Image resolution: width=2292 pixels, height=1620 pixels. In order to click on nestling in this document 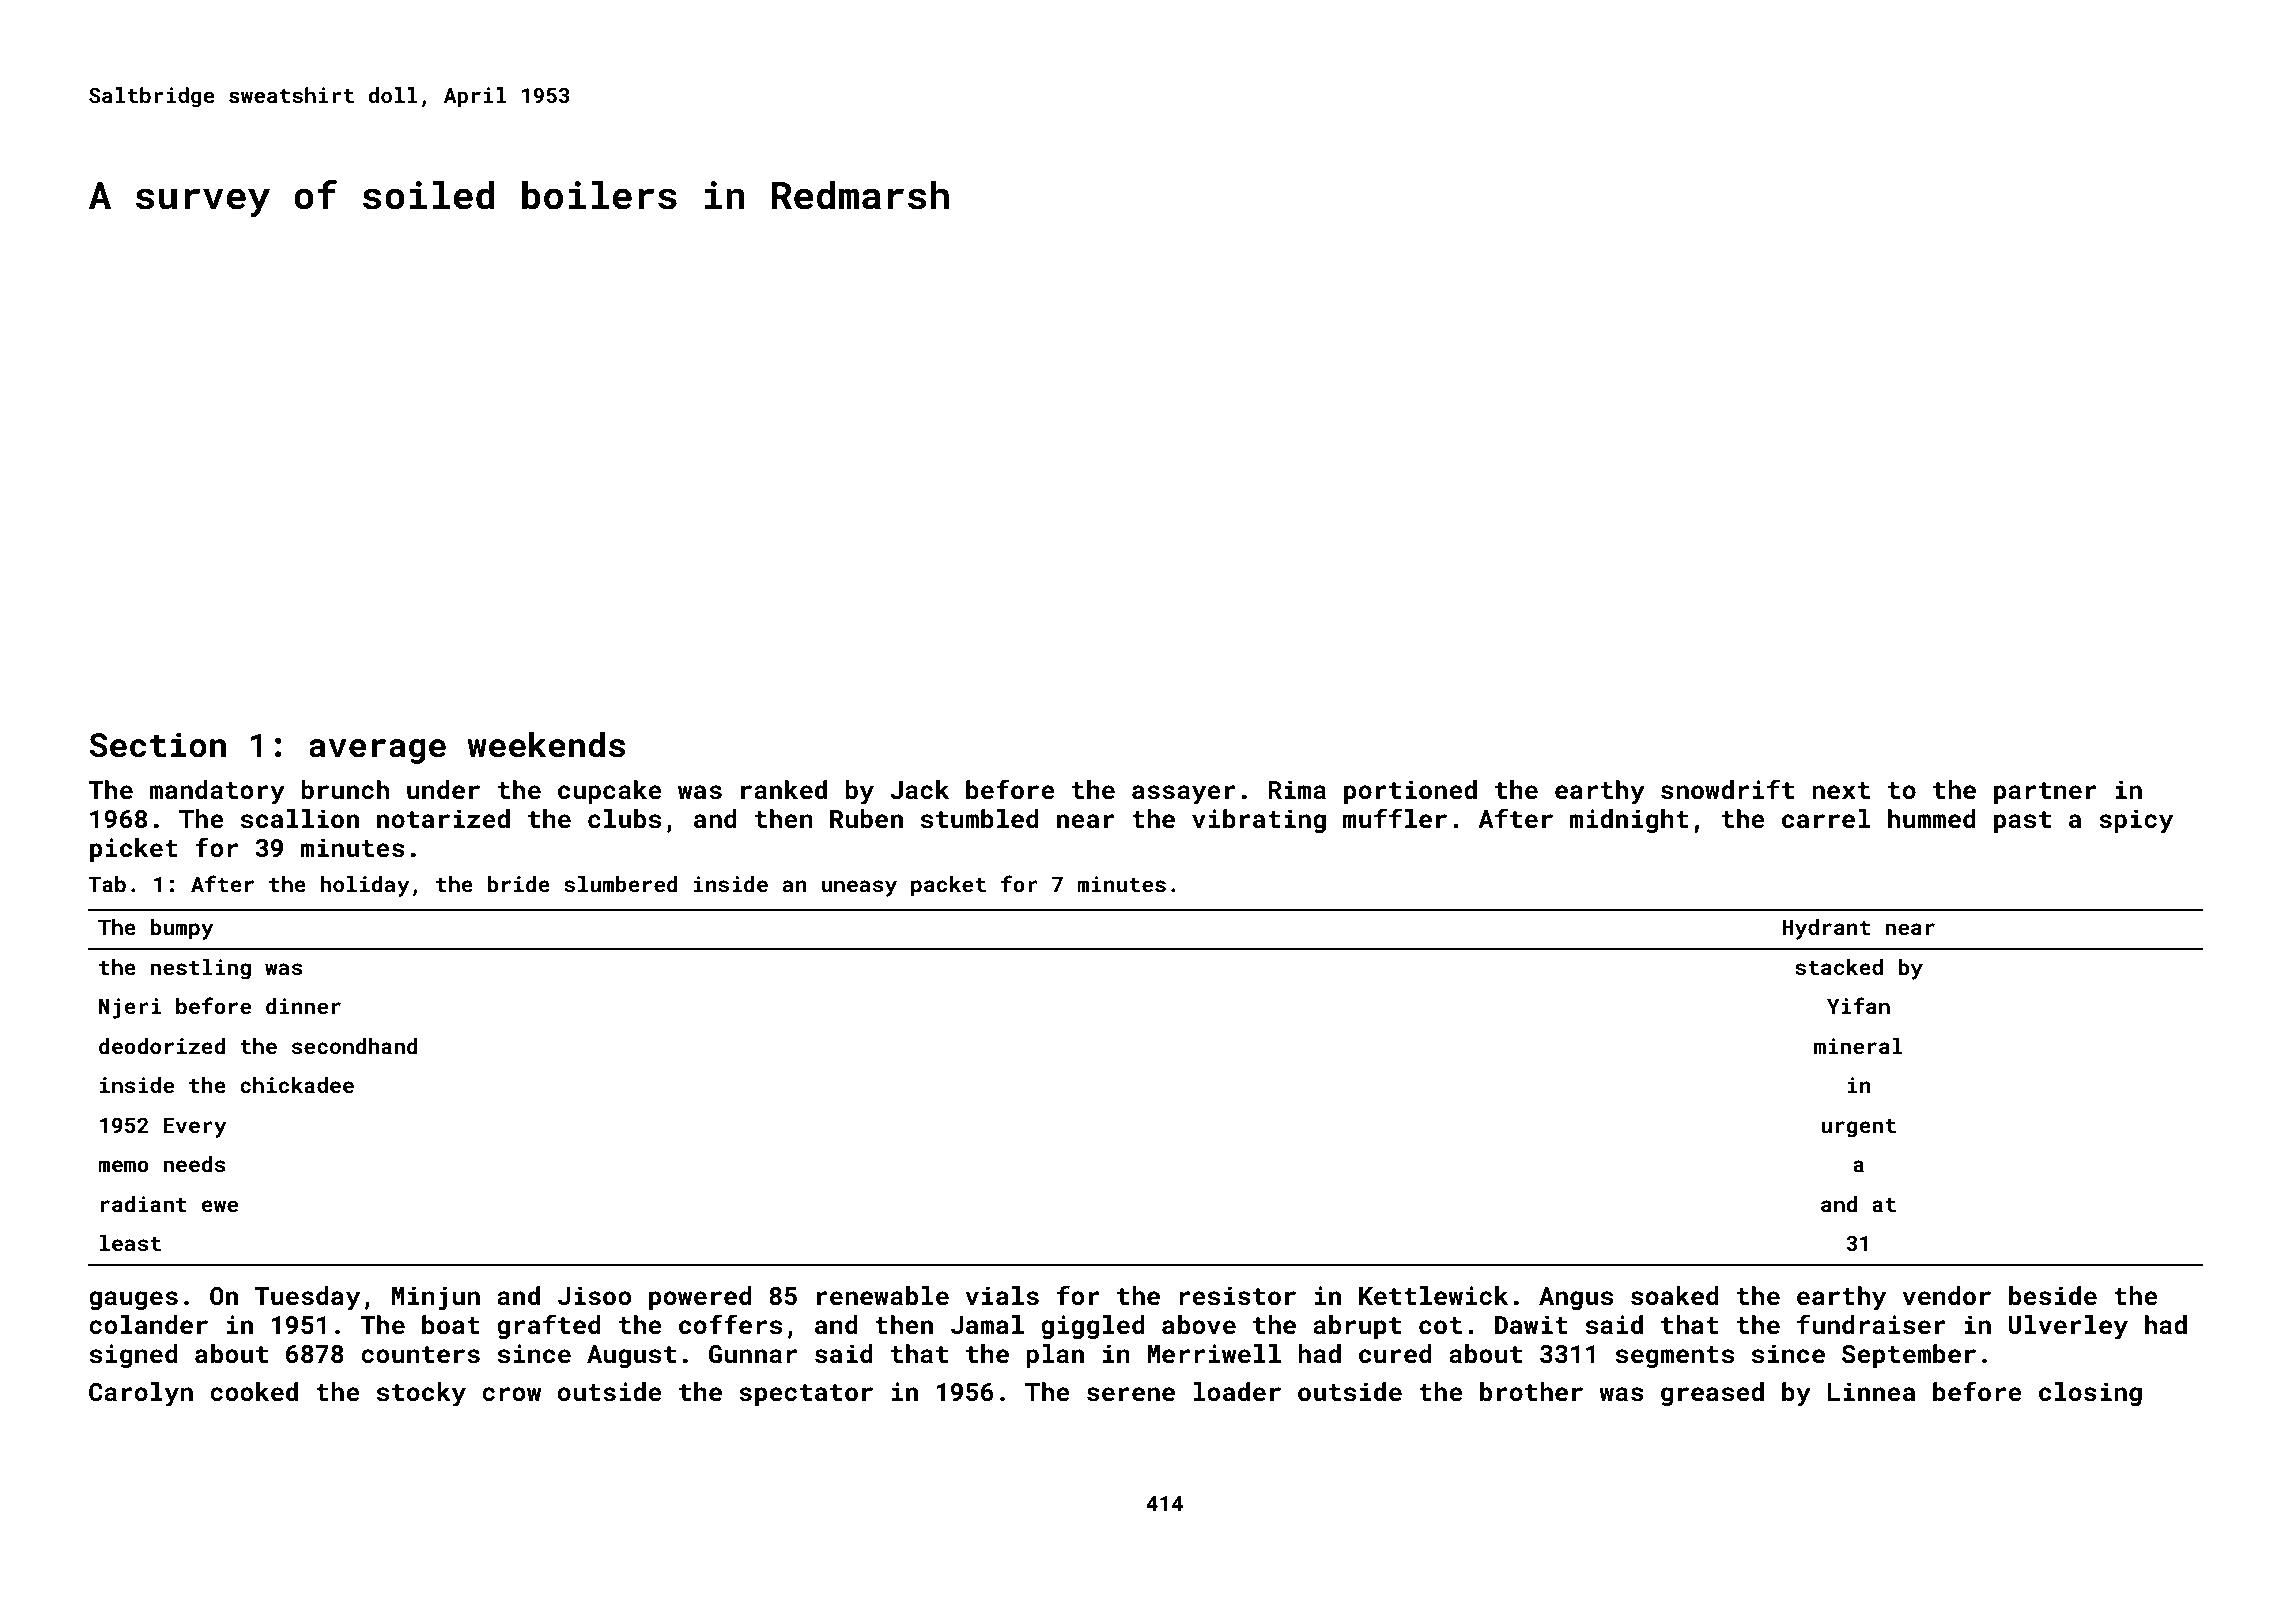, I will do `click(200, 969)`.
